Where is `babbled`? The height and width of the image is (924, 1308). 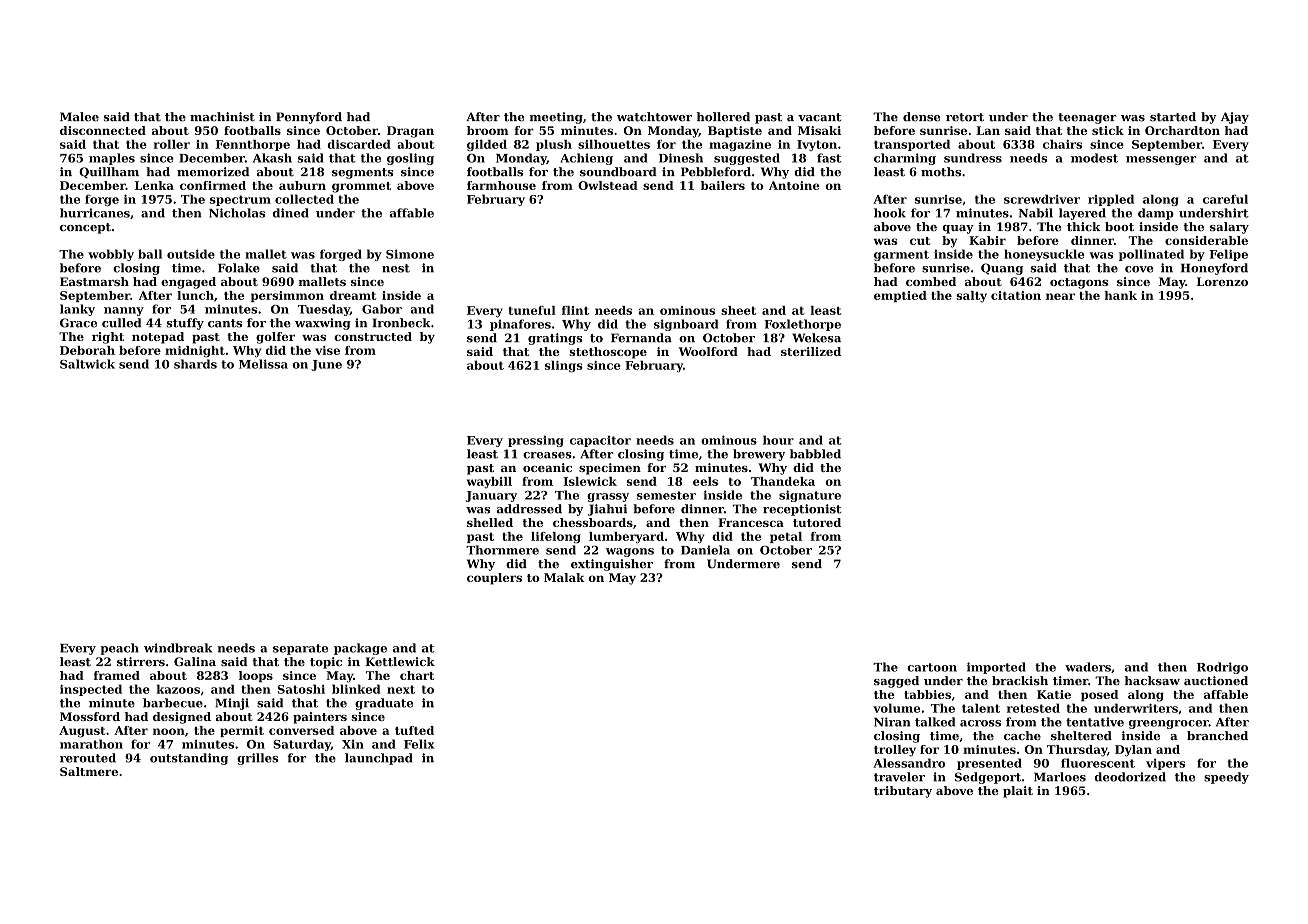
babbled is located at coordinates (815, 454).
